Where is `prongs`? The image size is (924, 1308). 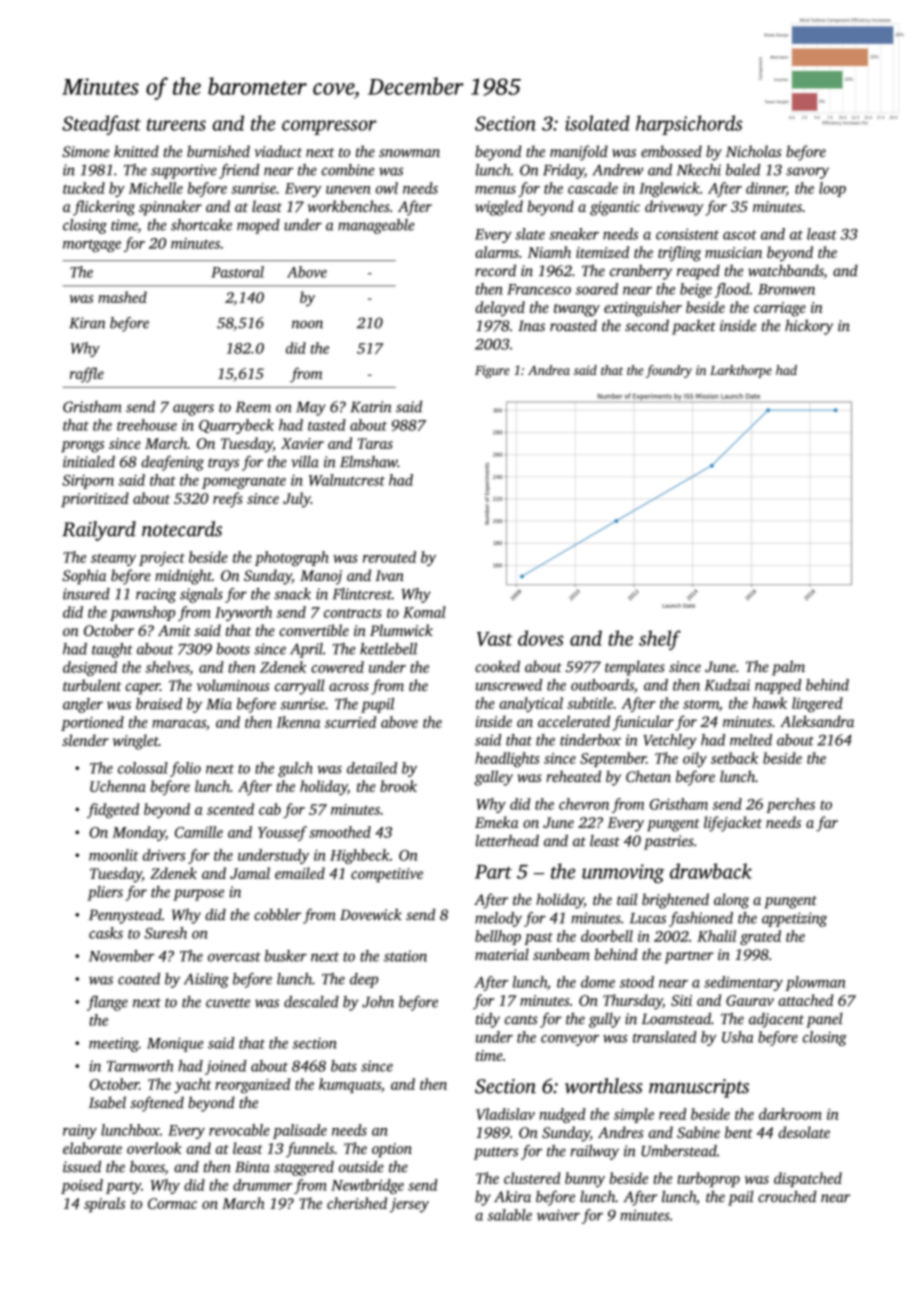
prongs is located at coordinates (82, 447).
